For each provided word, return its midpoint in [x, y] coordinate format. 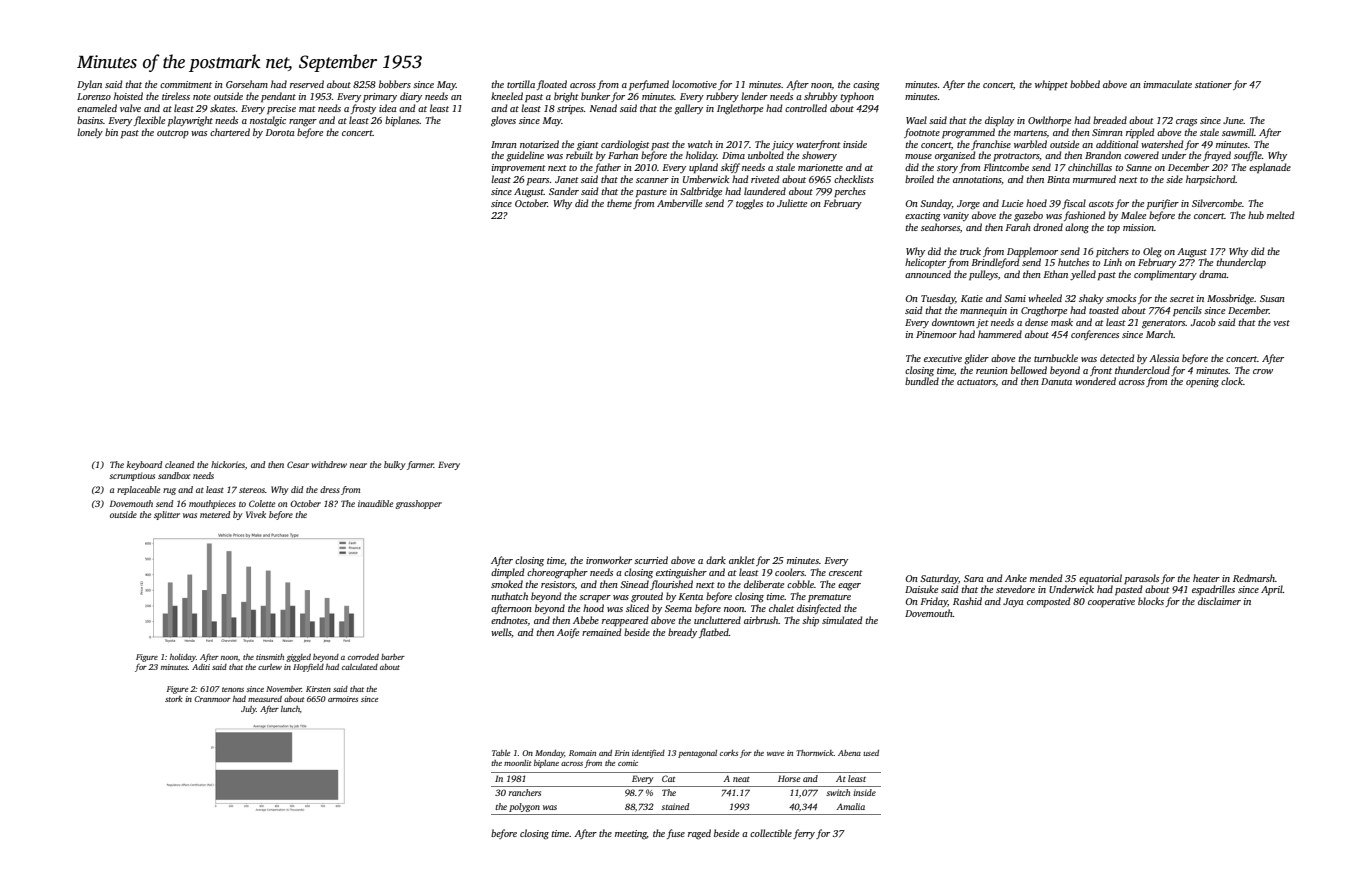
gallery [688, 109]
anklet [742, 560]
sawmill [1238, 132]
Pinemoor [936, 334]
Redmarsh [1254, 578]
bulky [395, 465]
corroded [363, 657]
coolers [789, 572]
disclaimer [1219, 601]
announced [928, 274]
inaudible [375, 503]
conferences [1095, 335]
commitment [186, 84]
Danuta [1056, 381]
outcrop [173, 134]
